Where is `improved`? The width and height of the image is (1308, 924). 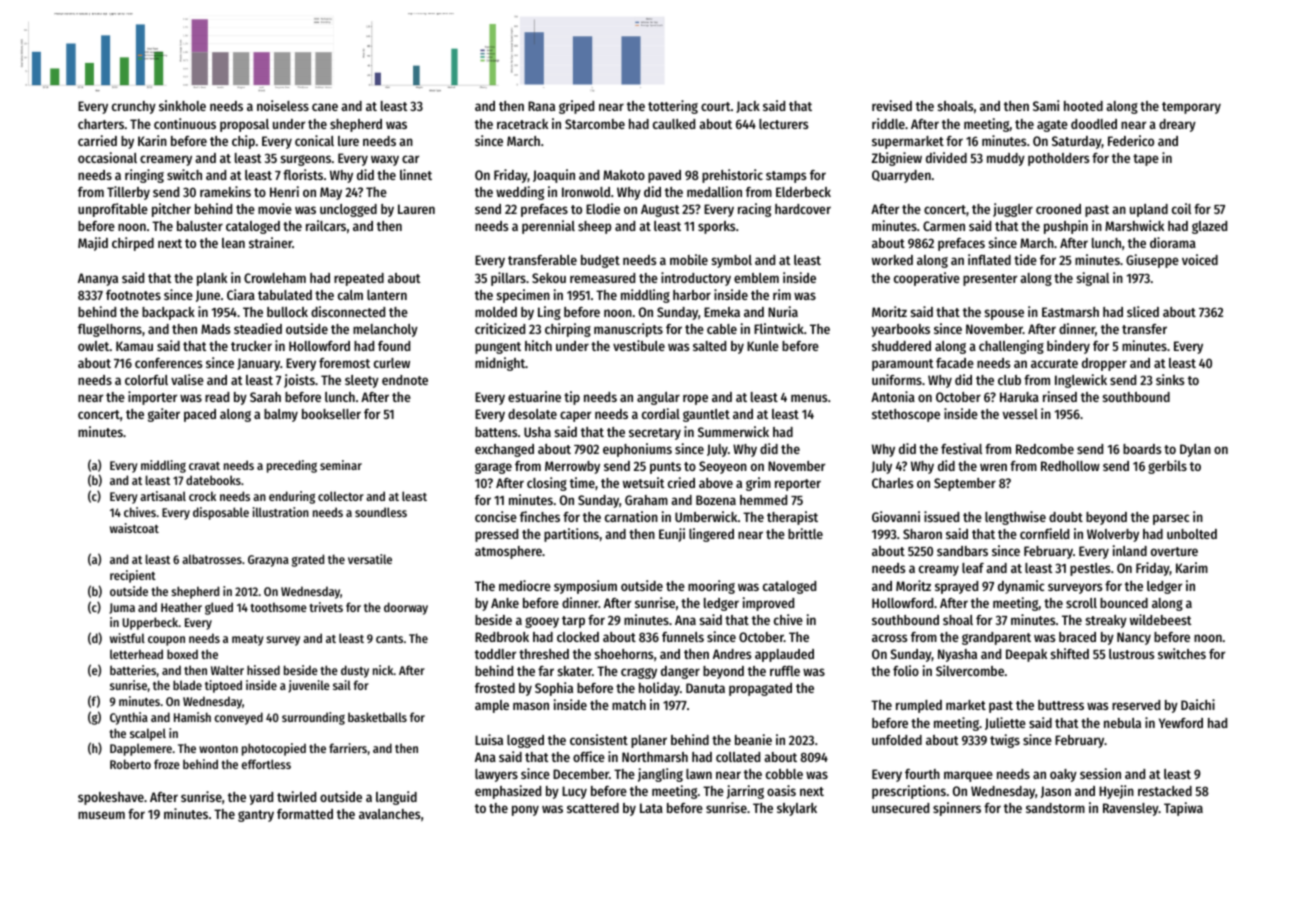
improved is located at coordinates (768, 604).
